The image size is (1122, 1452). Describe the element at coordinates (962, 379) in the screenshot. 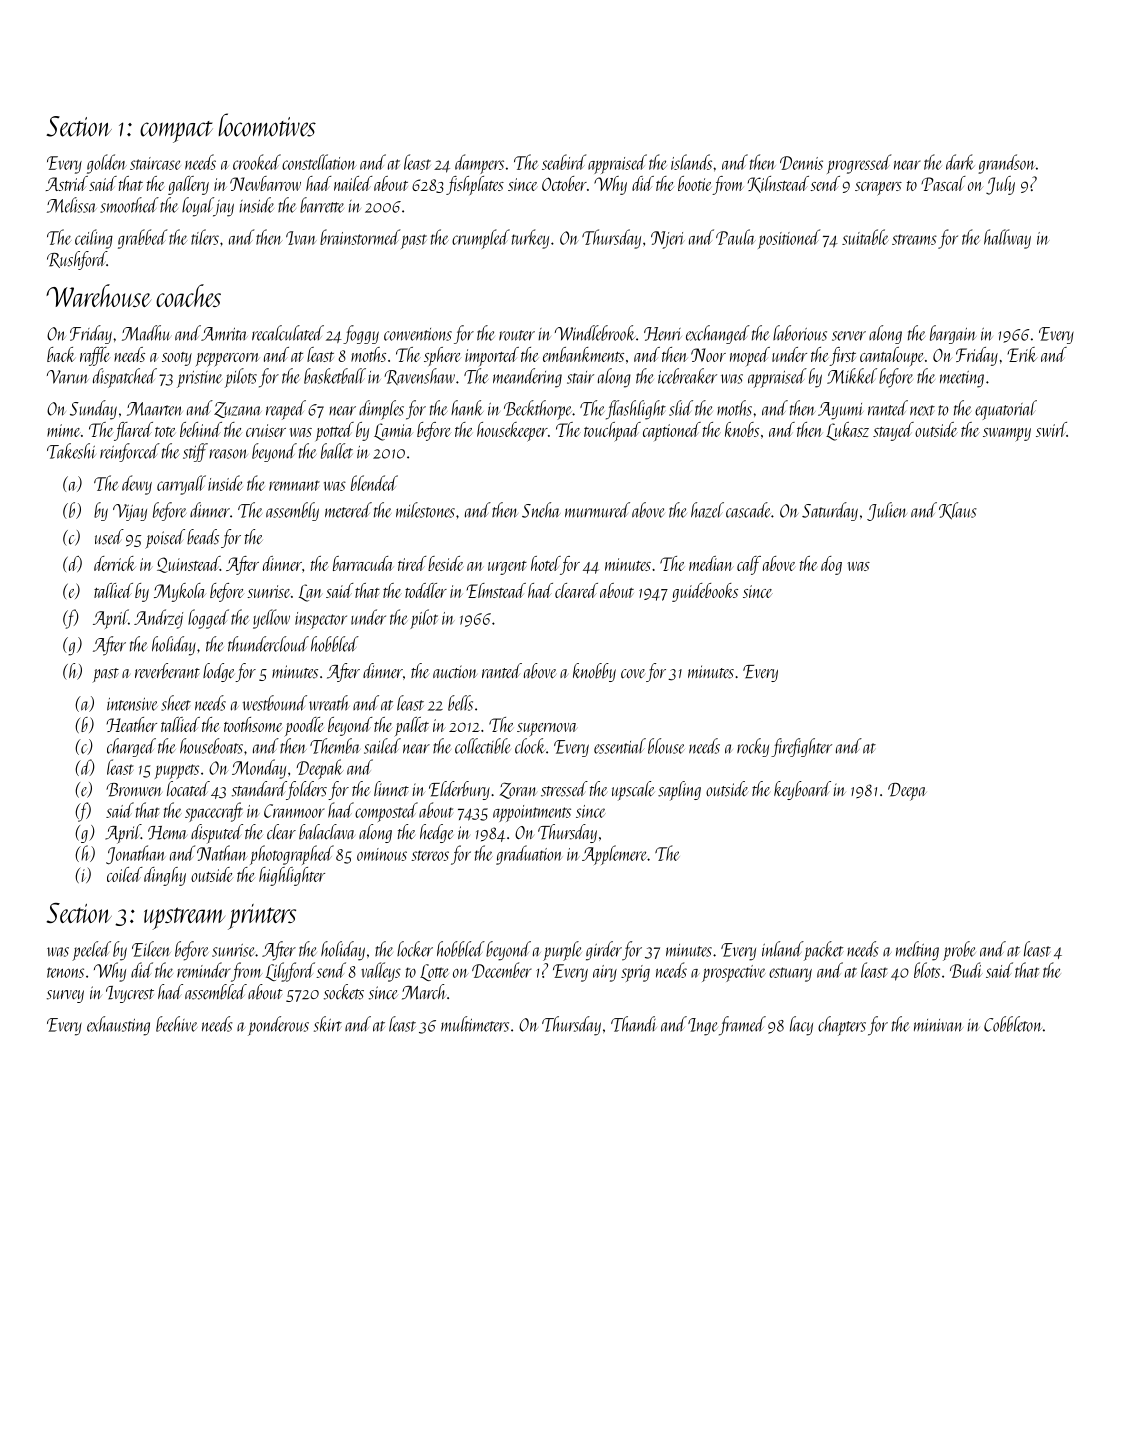

I see `meeting` at that location.
